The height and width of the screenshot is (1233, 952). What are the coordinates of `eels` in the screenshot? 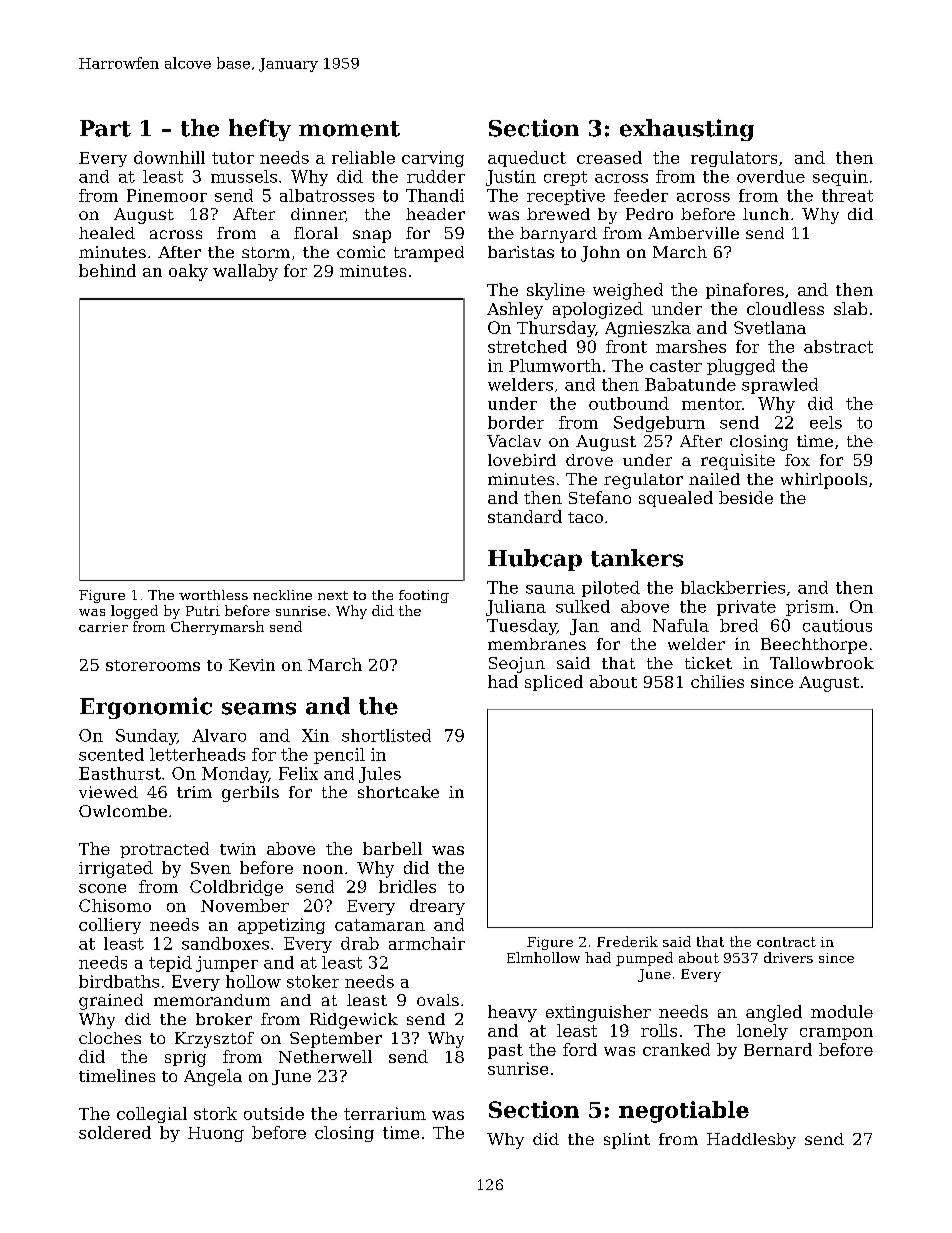 It's located at (826, 422).
